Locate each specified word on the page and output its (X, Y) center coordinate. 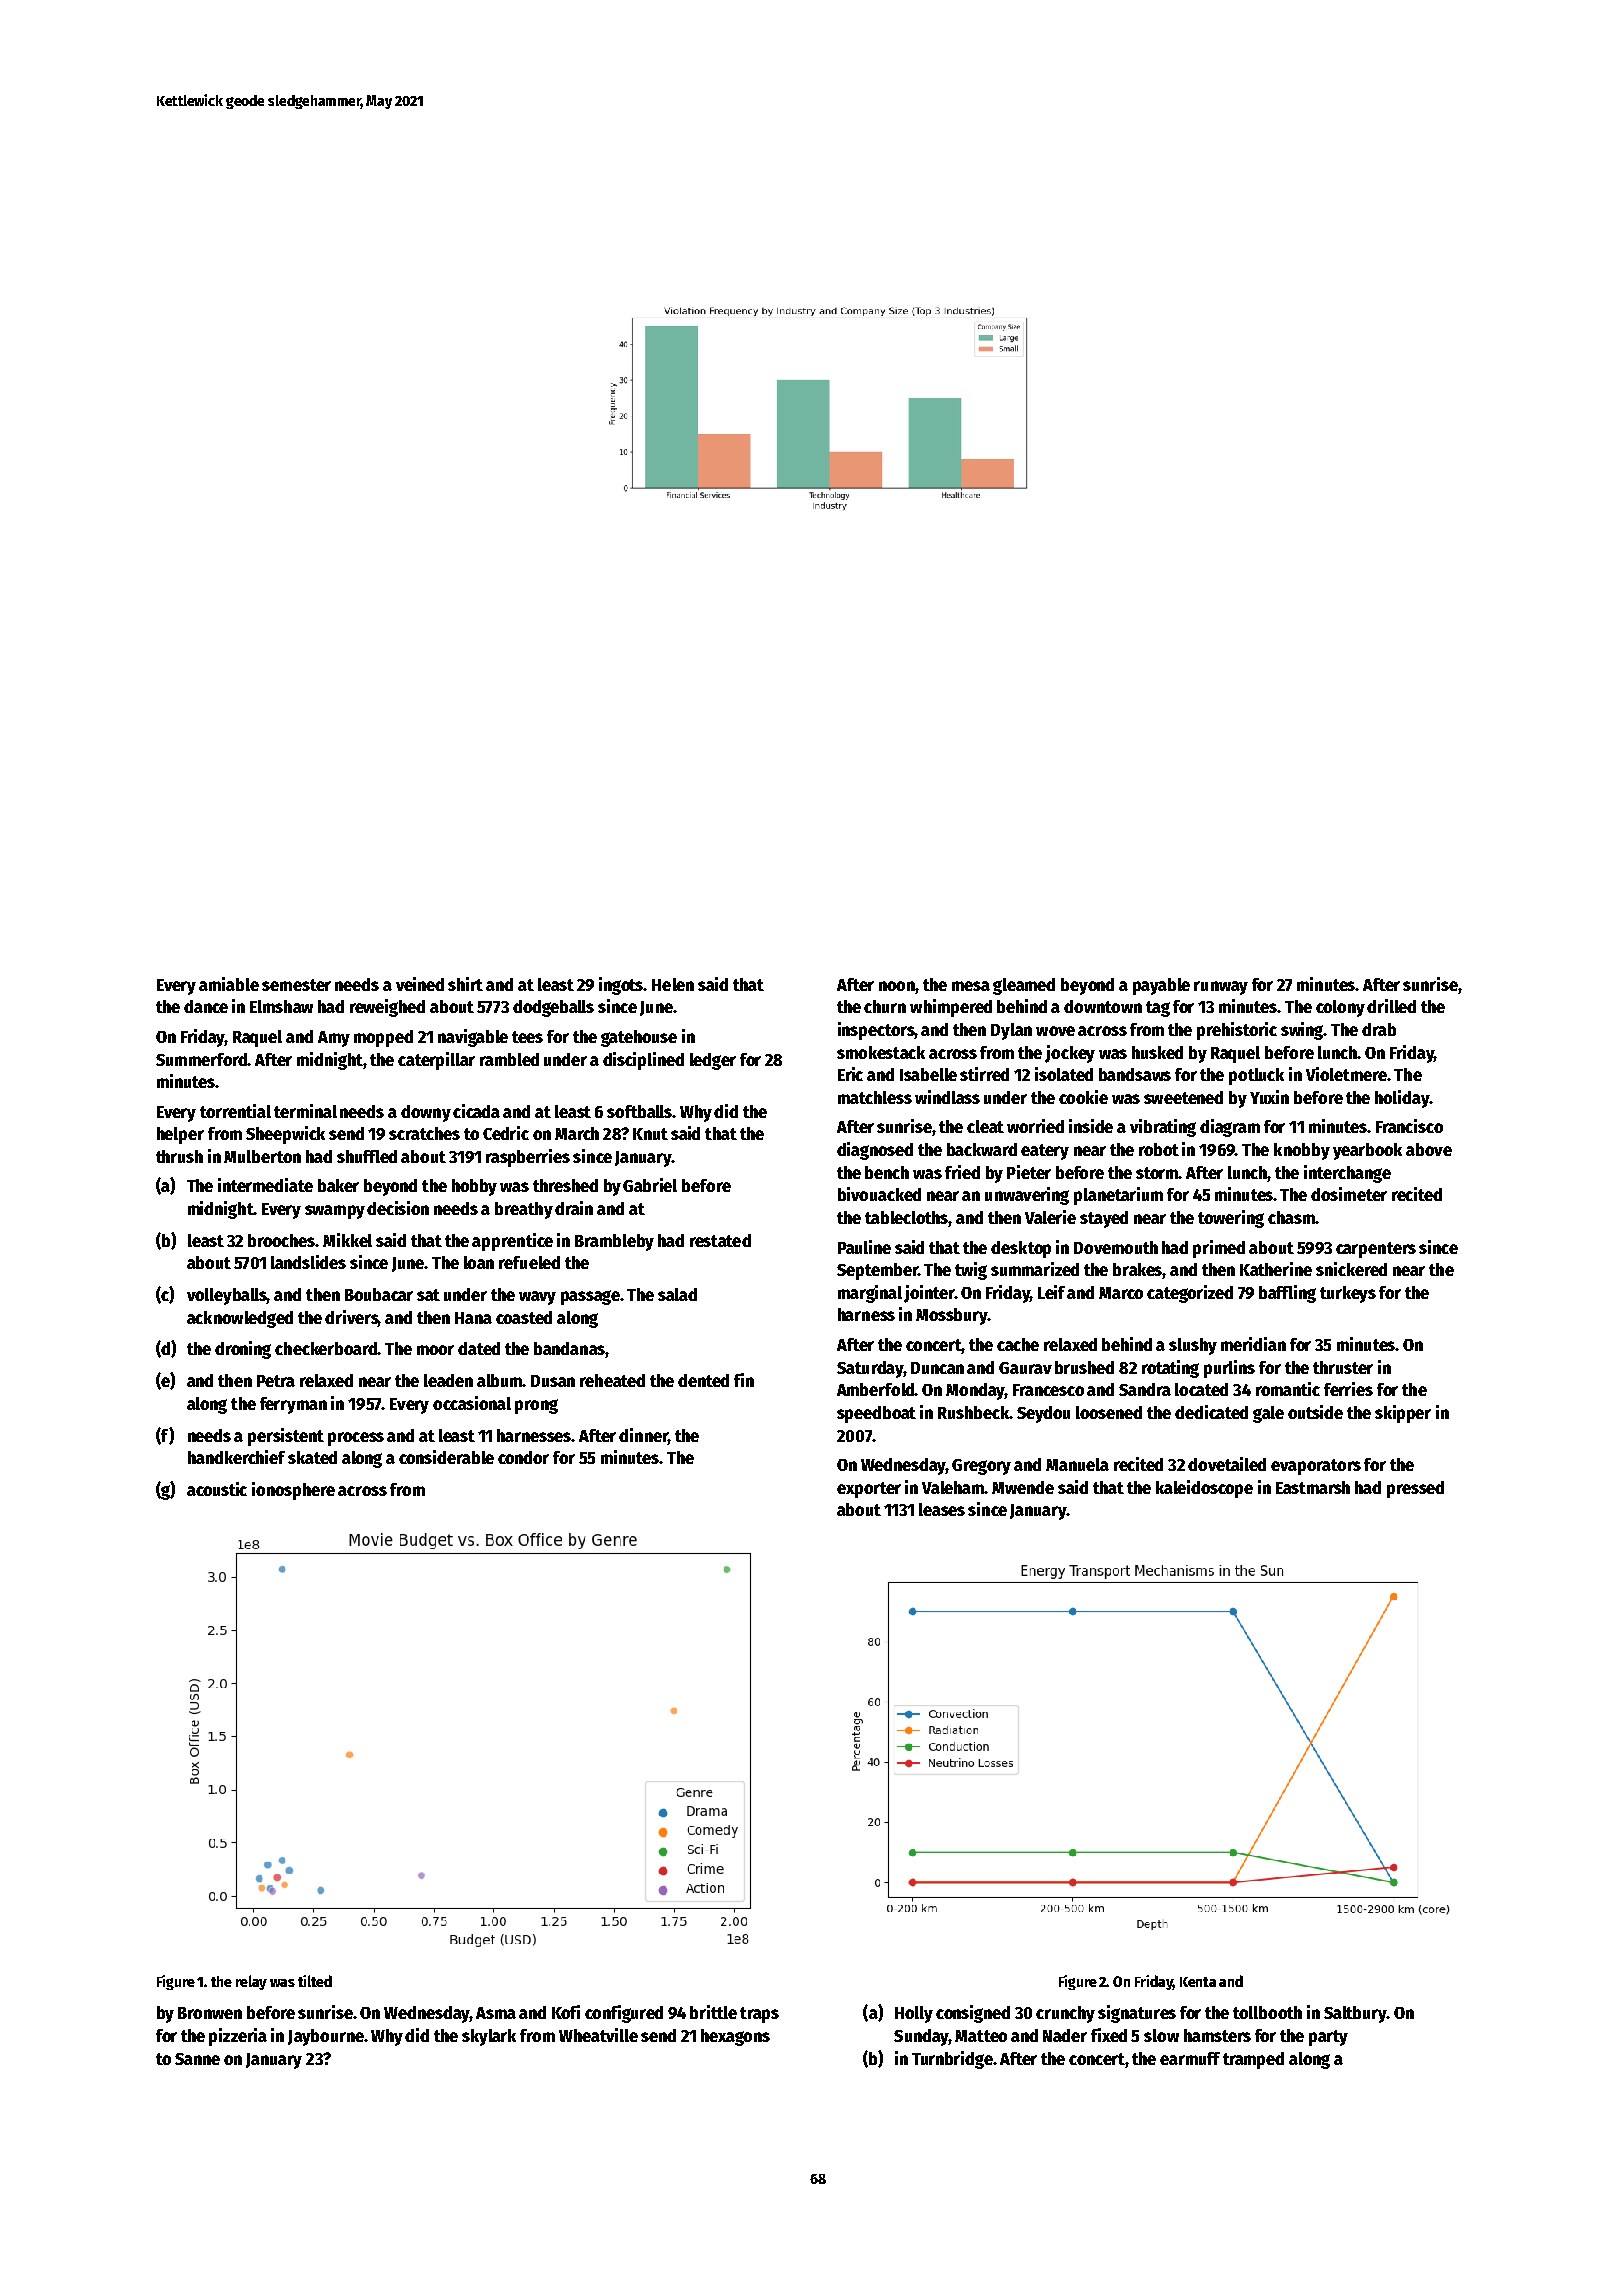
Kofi (566, 2012)
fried (962, 1172)
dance (206, 1006)
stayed (1104, 1219)
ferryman (293, 1405)
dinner (643, 1435)
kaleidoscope (1204, 1489)
